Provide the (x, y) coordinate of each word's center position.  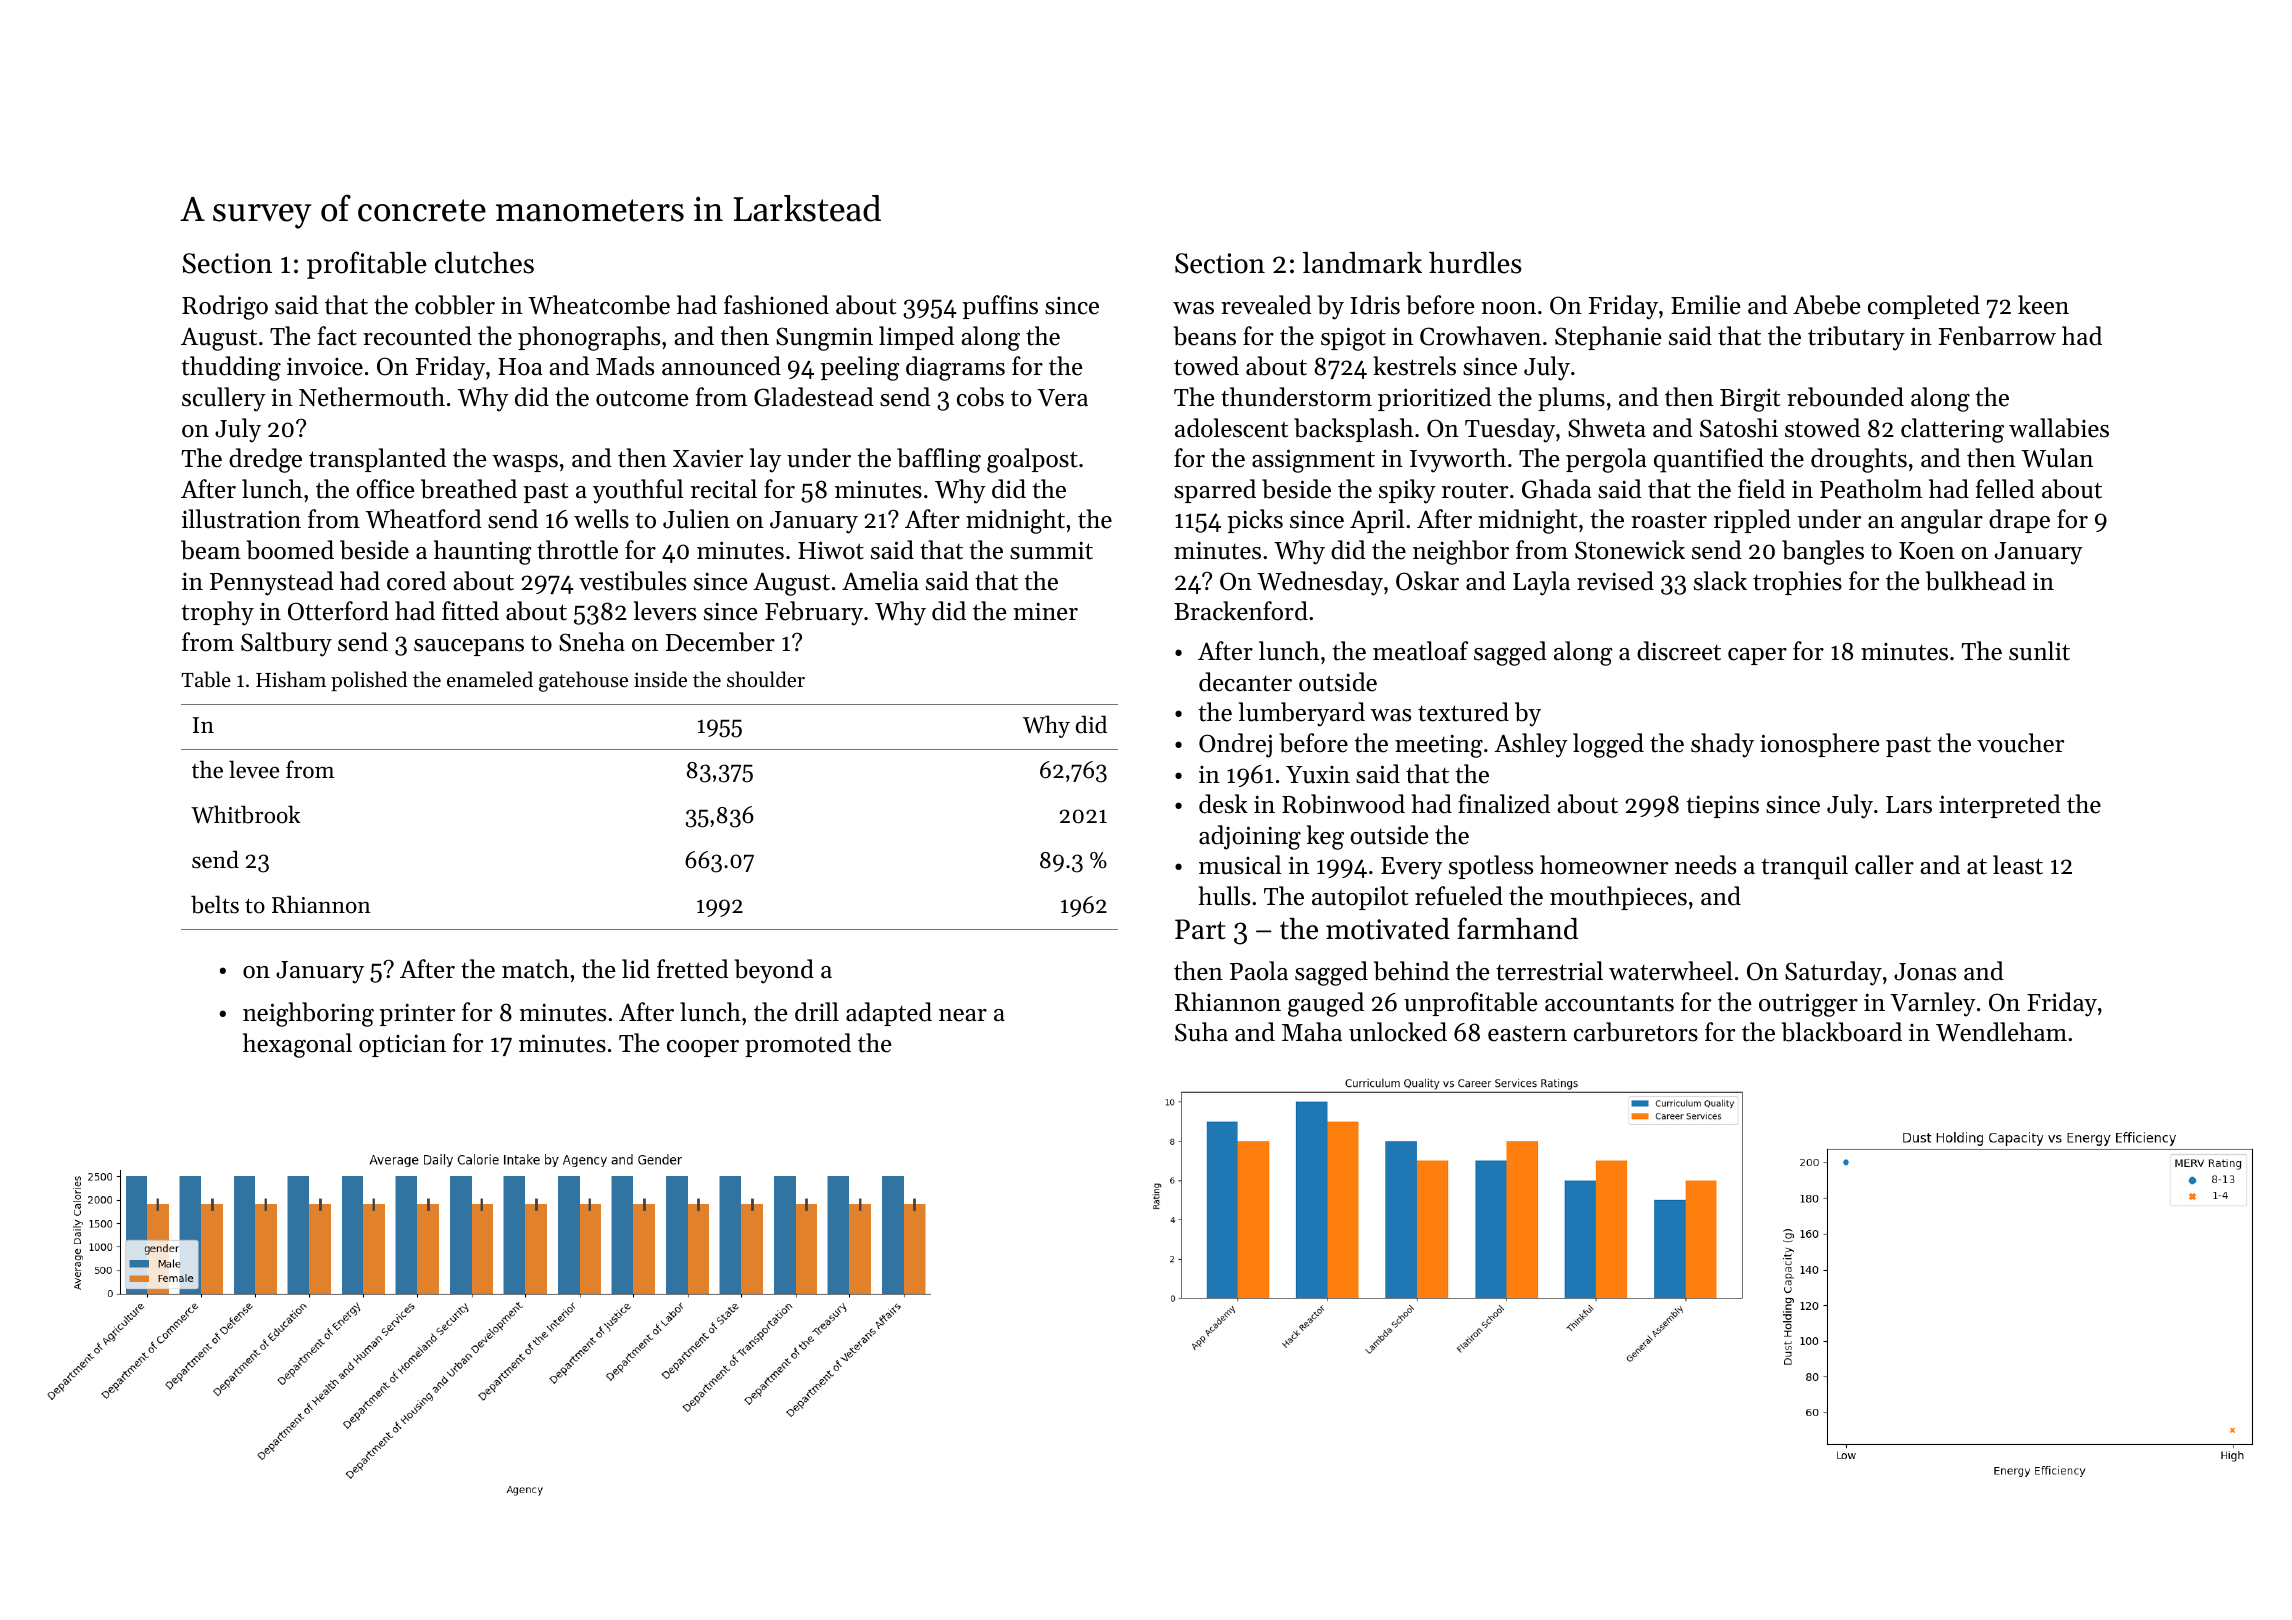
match (535, 969)
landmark (1362, 263)
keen (2043, 305)
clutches (484, 263)
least (2018, 865)
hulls (1224, 896)
